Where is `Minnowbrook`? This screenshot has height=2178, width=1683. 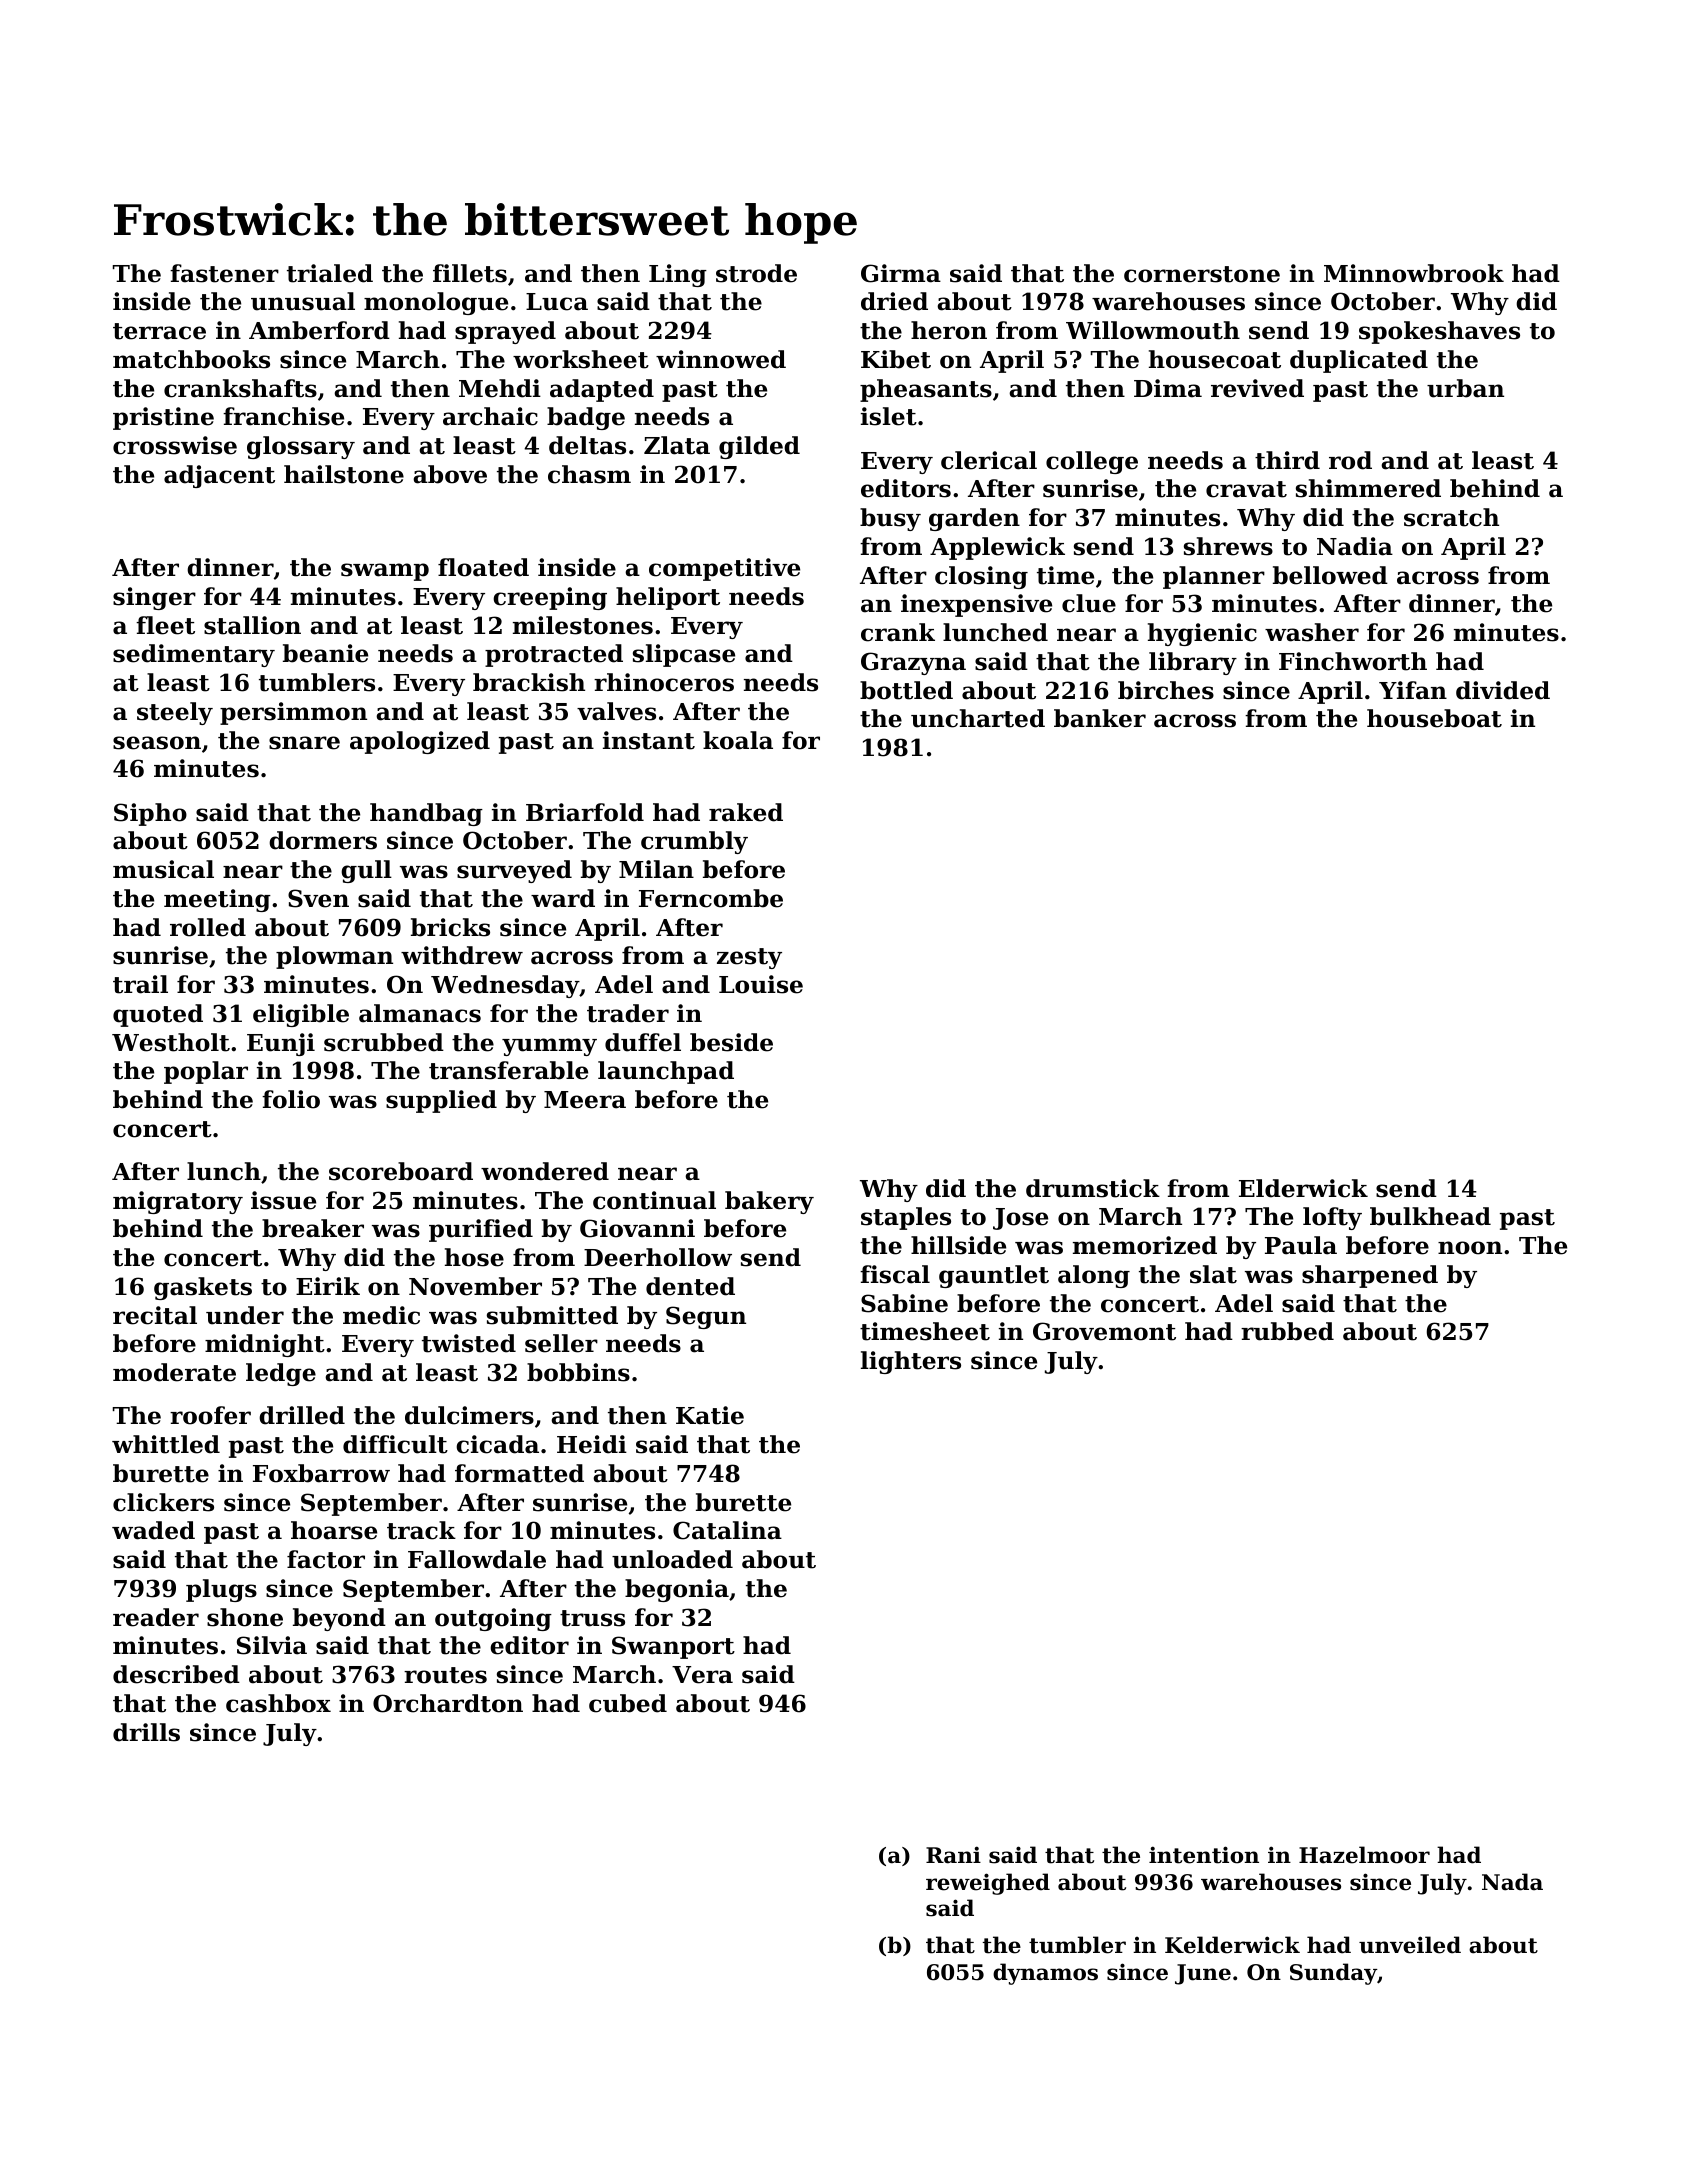 Minnowbrook is located at coordinates (1414, 273).
